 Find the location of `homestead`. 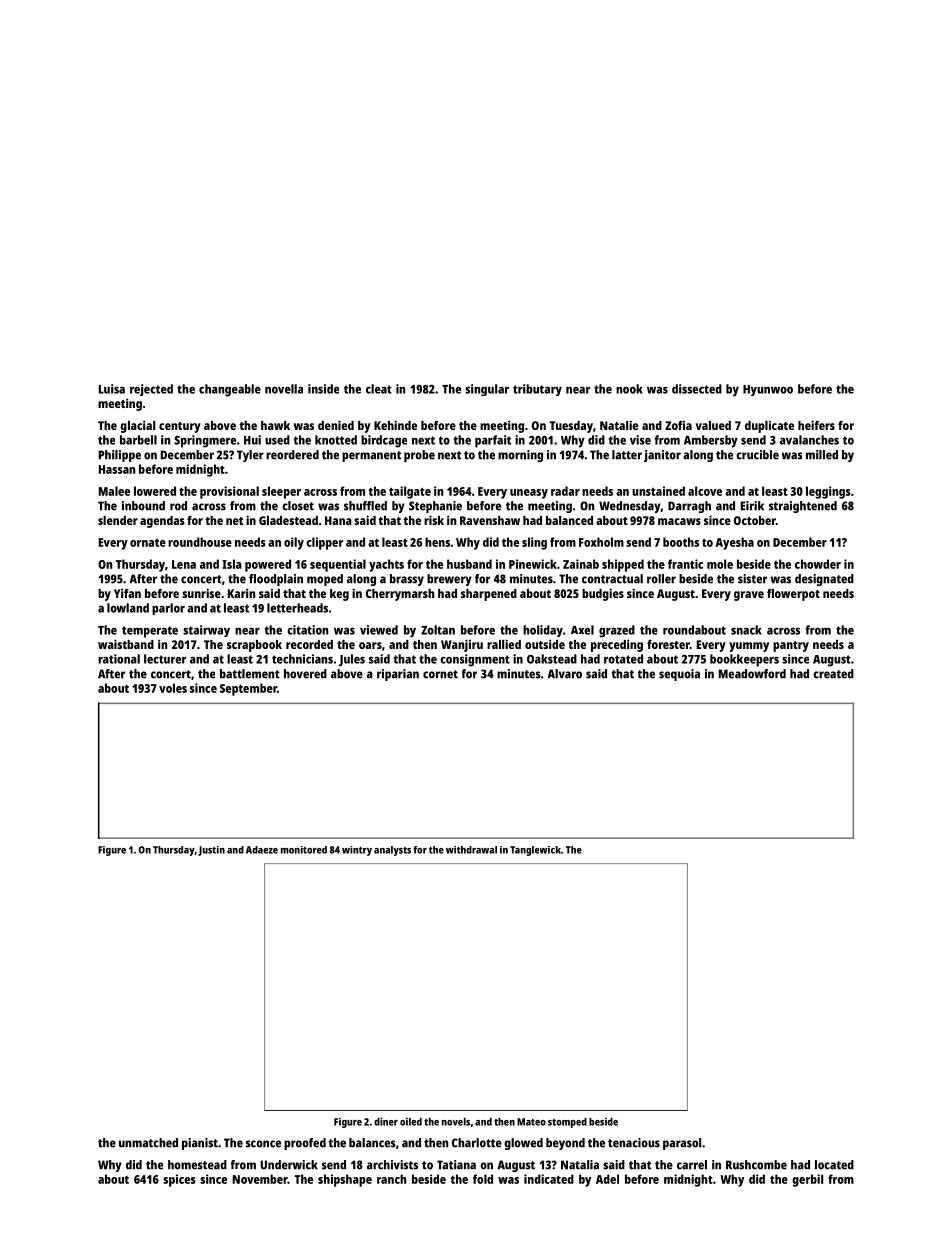

homestead is located at coordinates (197, 1165).
